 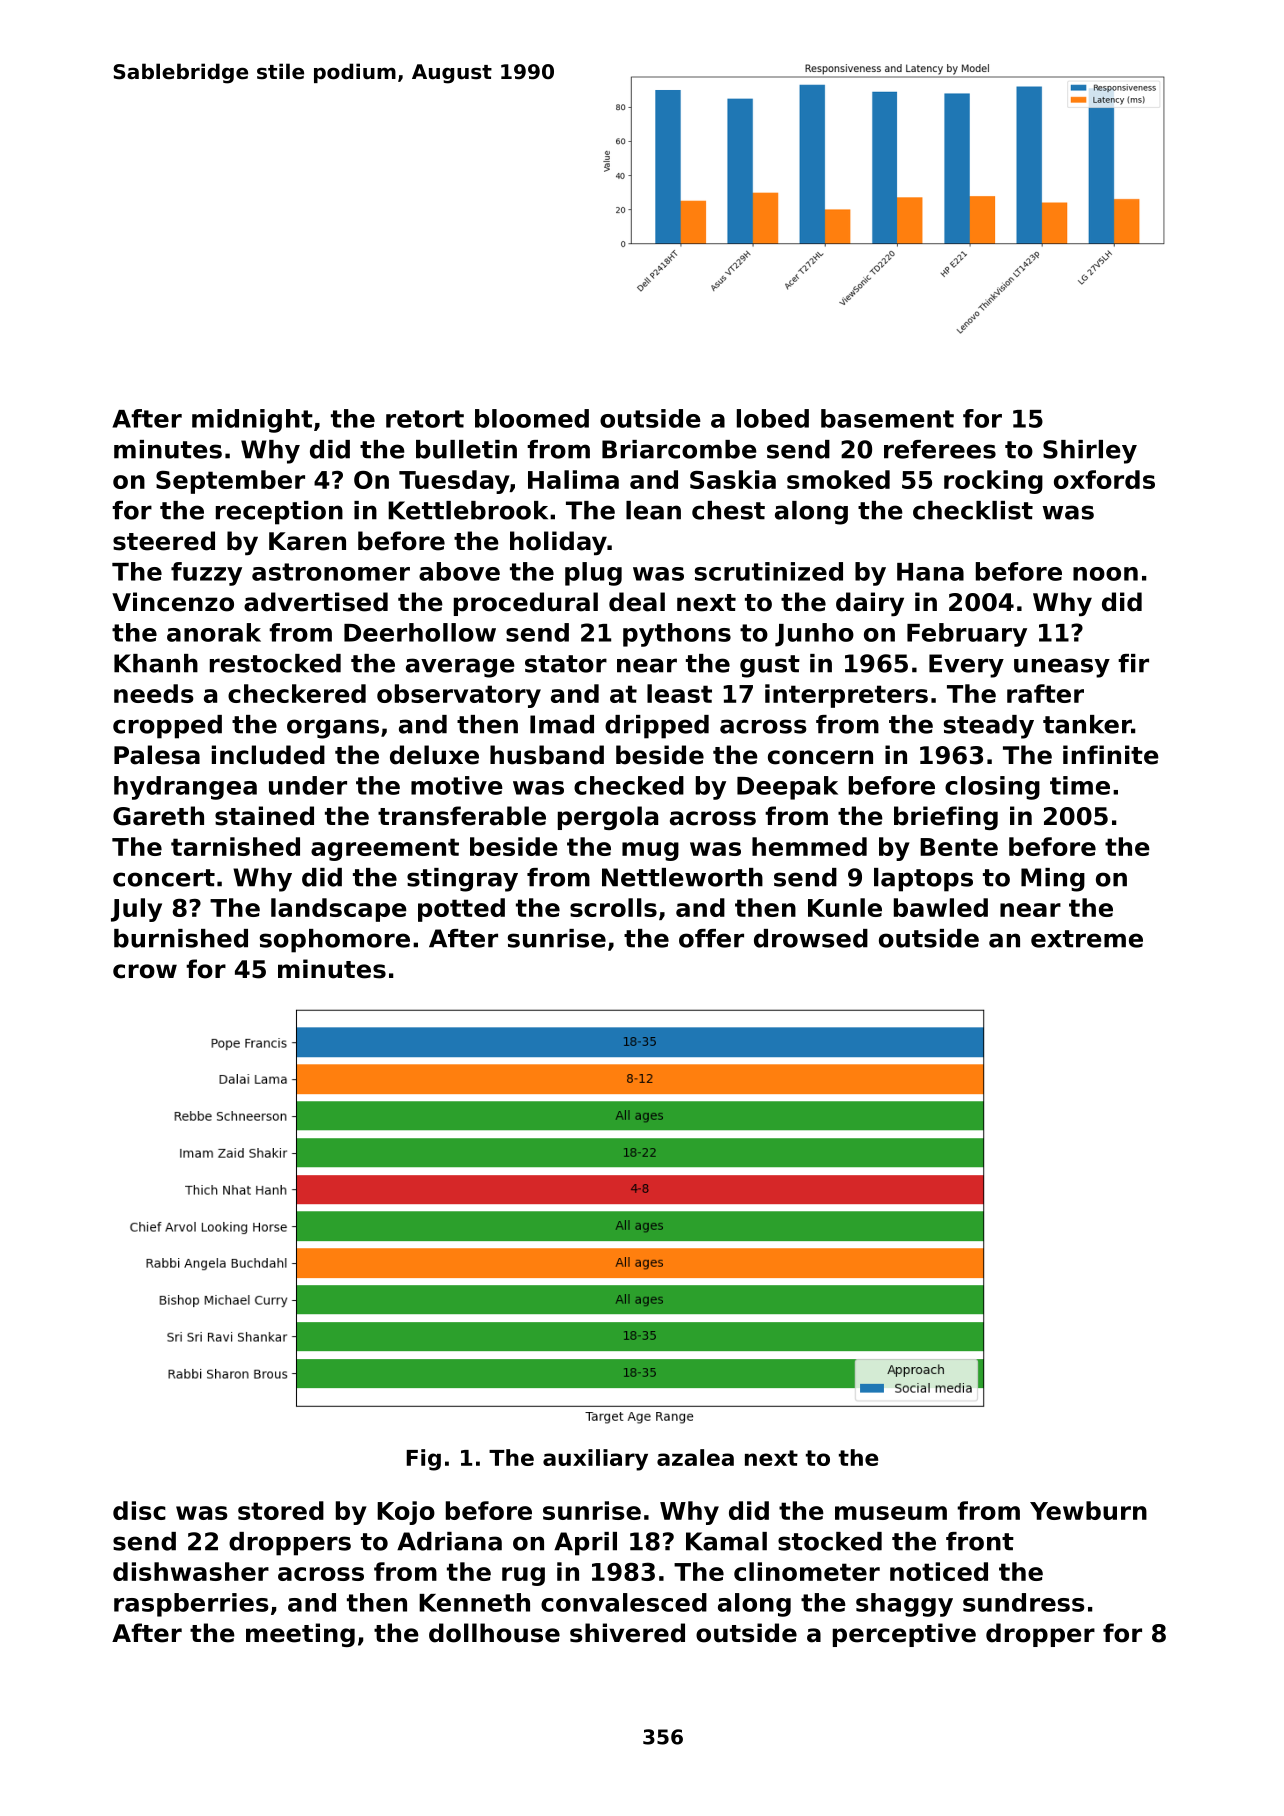 I want to click on midnight, so click(x=252, y=421).
